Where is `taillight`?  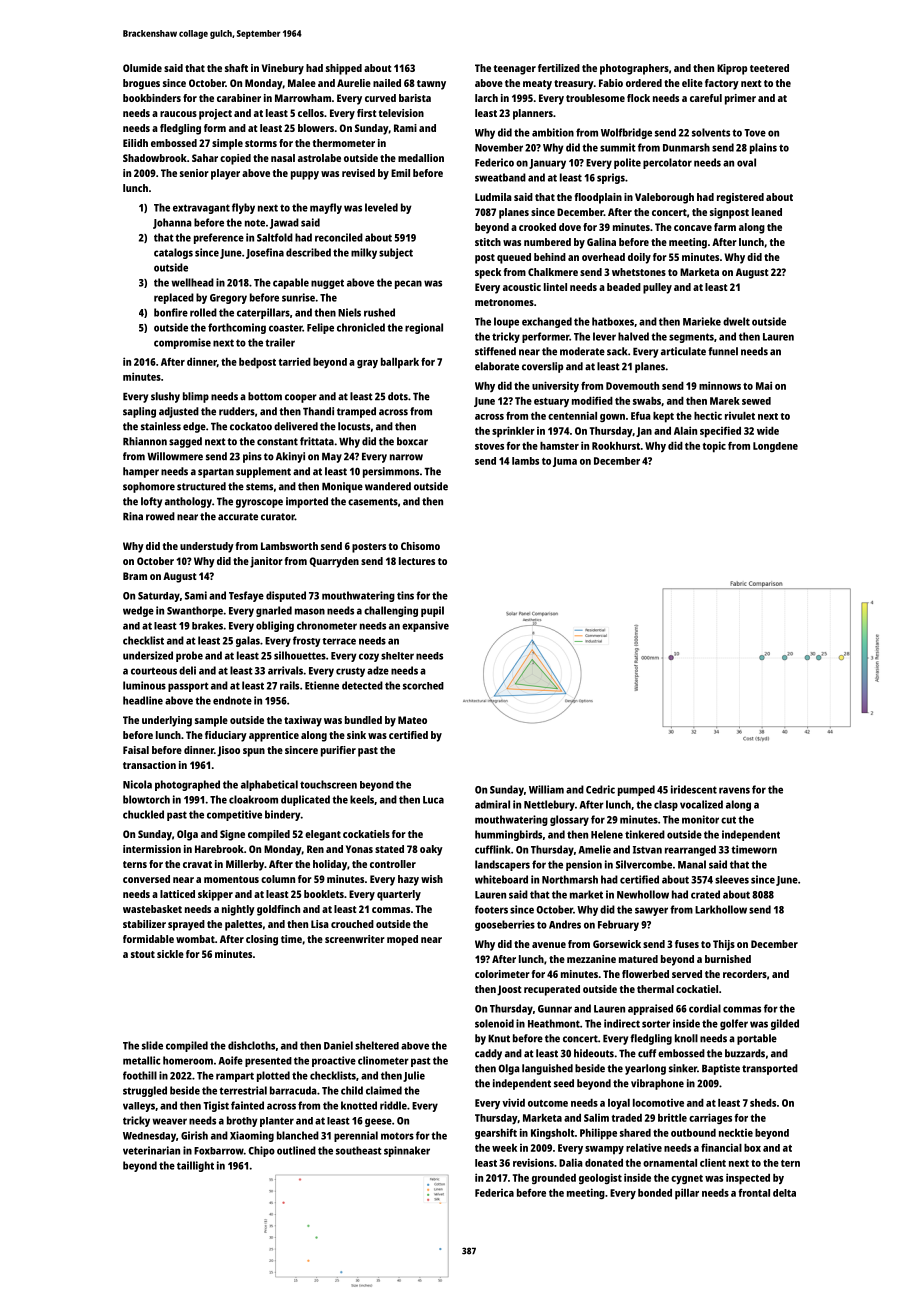
taillight is located at coordinates (195, 1166).
